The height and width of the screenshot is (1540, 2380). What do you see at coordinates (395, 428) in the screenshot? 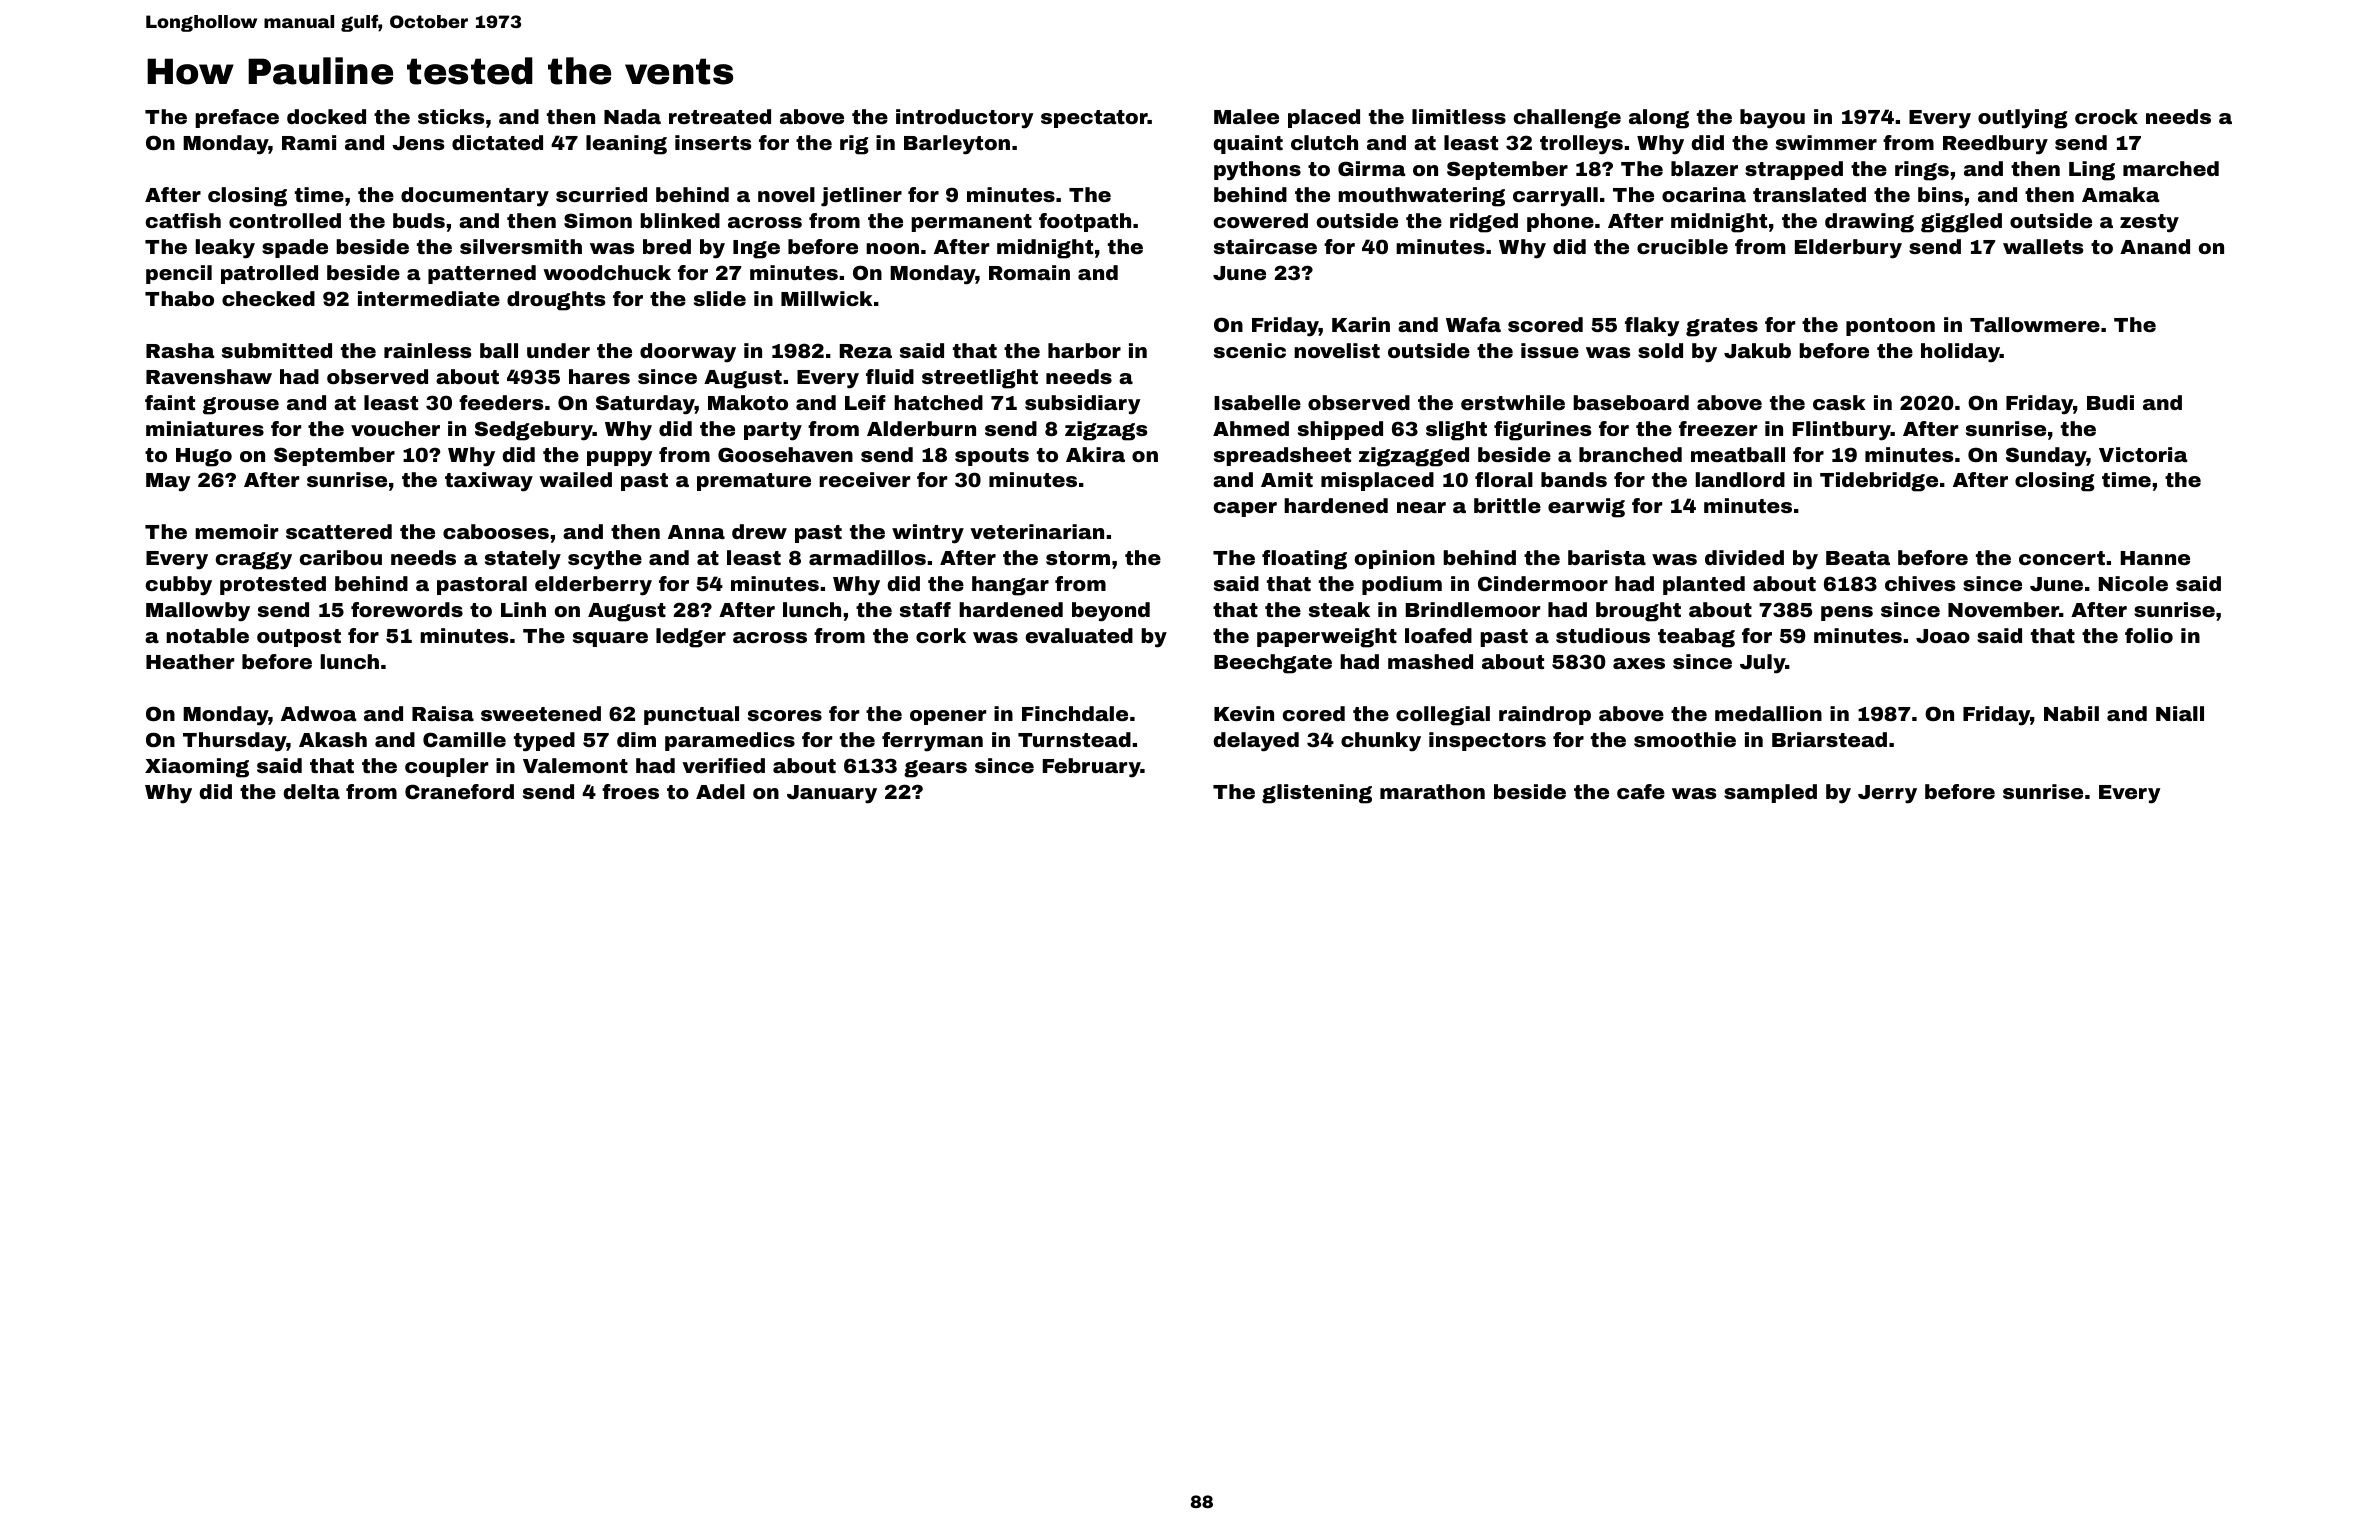
I see `voucher` at bounding box center [395, 428].
